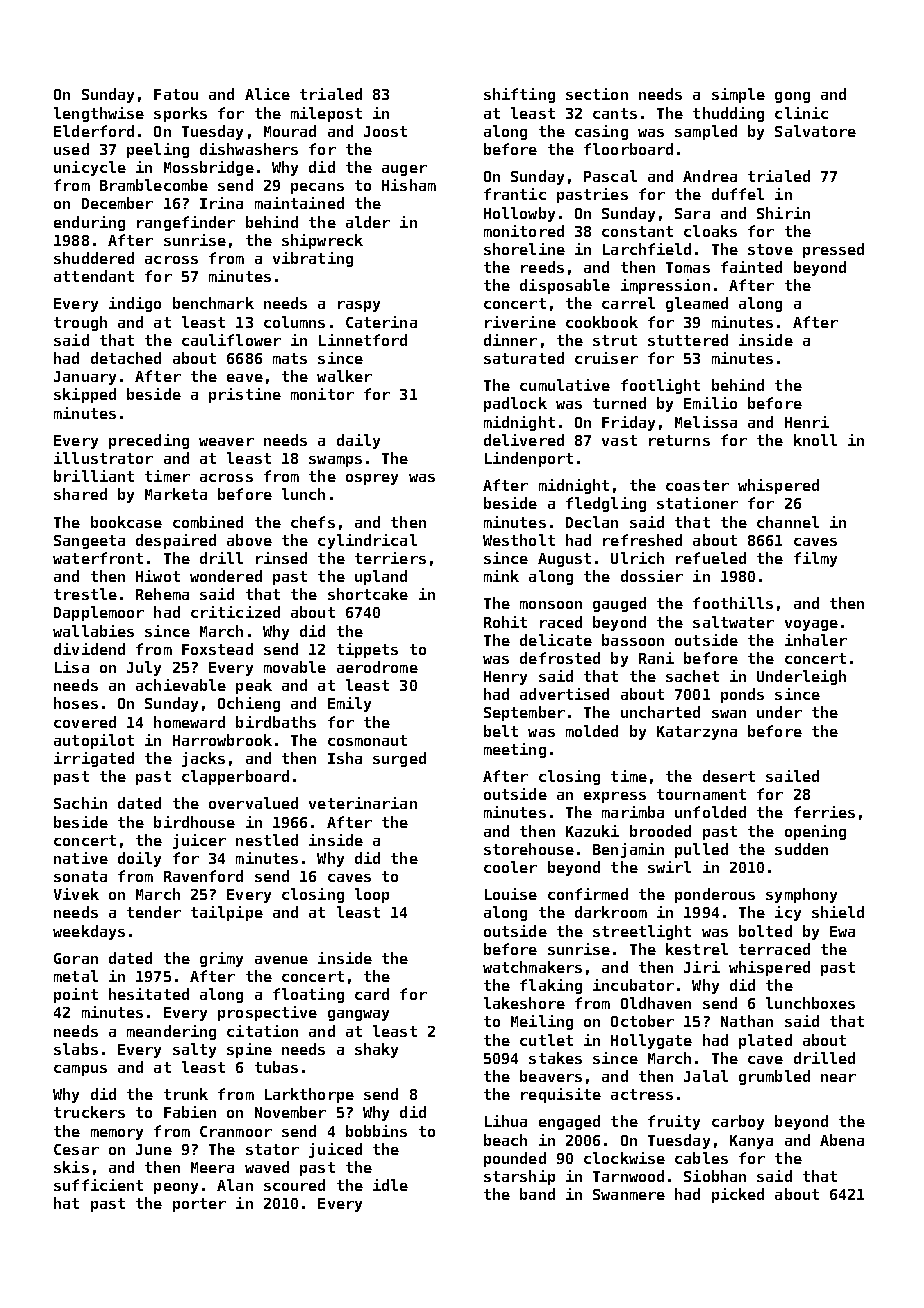 The image size is (924, 1308). What do you see at coordinates (519, 95) in the screenshot?
I see `shifting` at bounding box center [519, 95].
